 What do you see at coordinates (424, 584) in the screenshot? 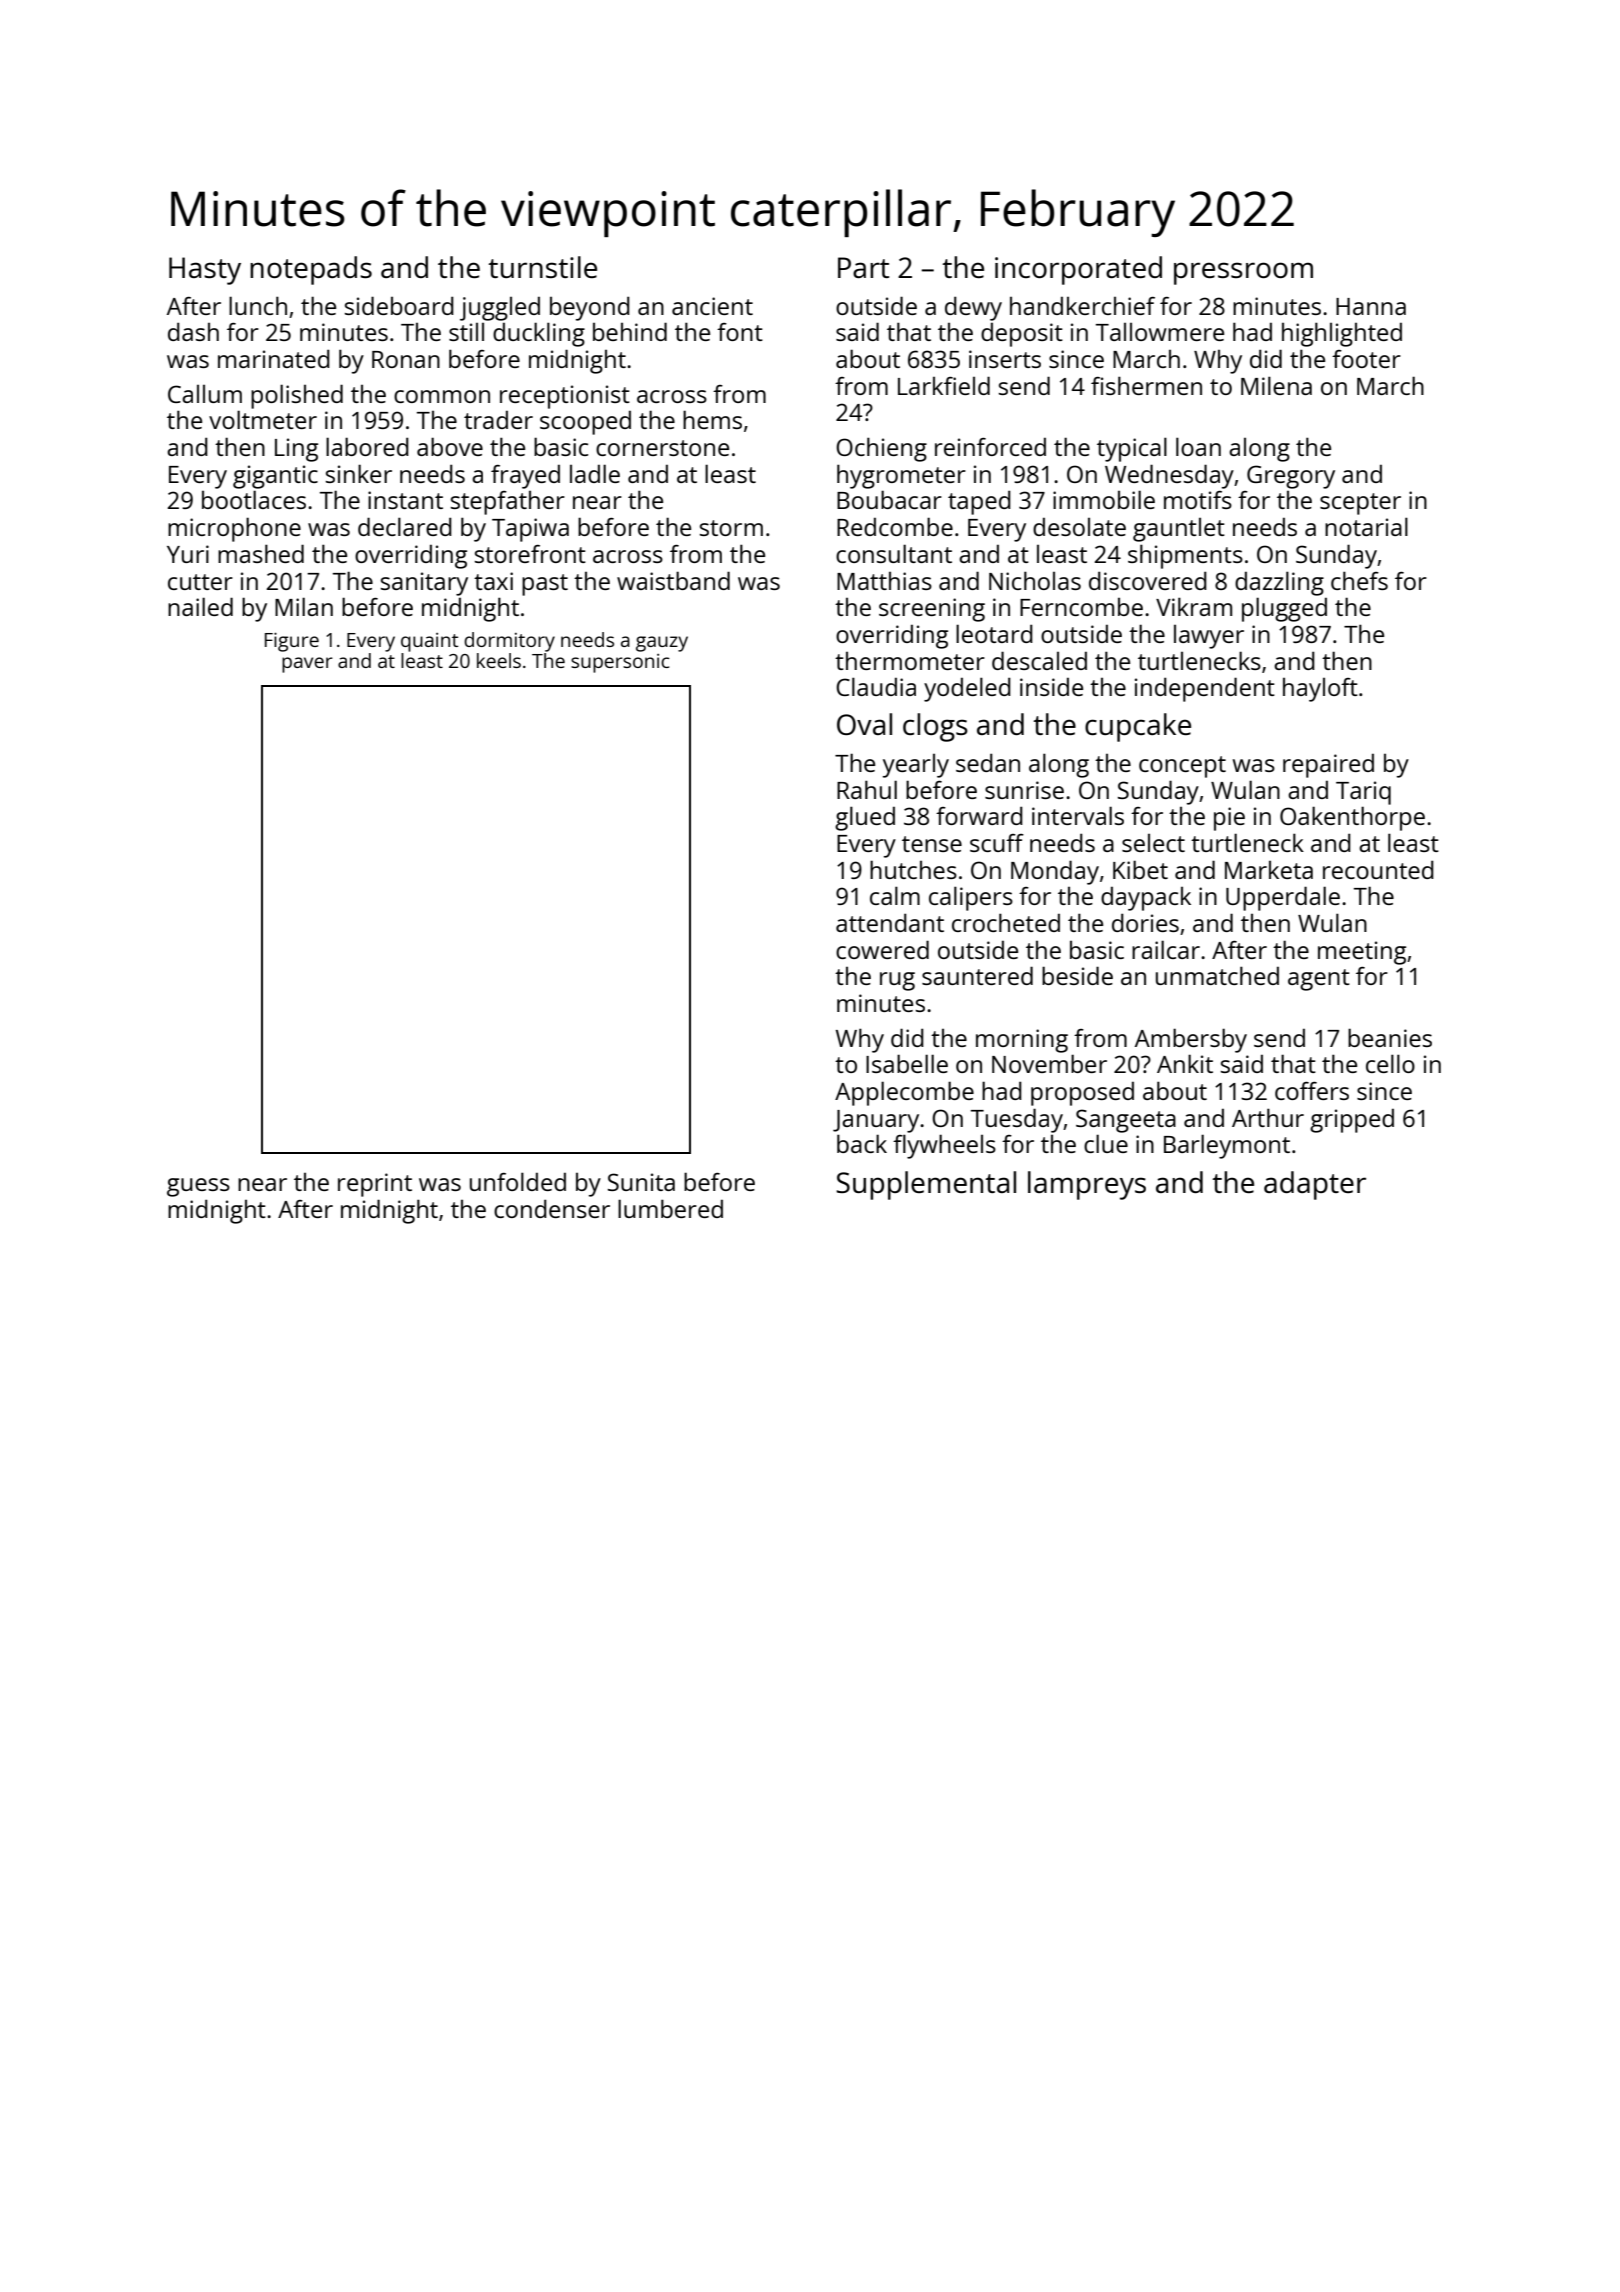
I see `sanitary` at bounding box center [424, 584].
